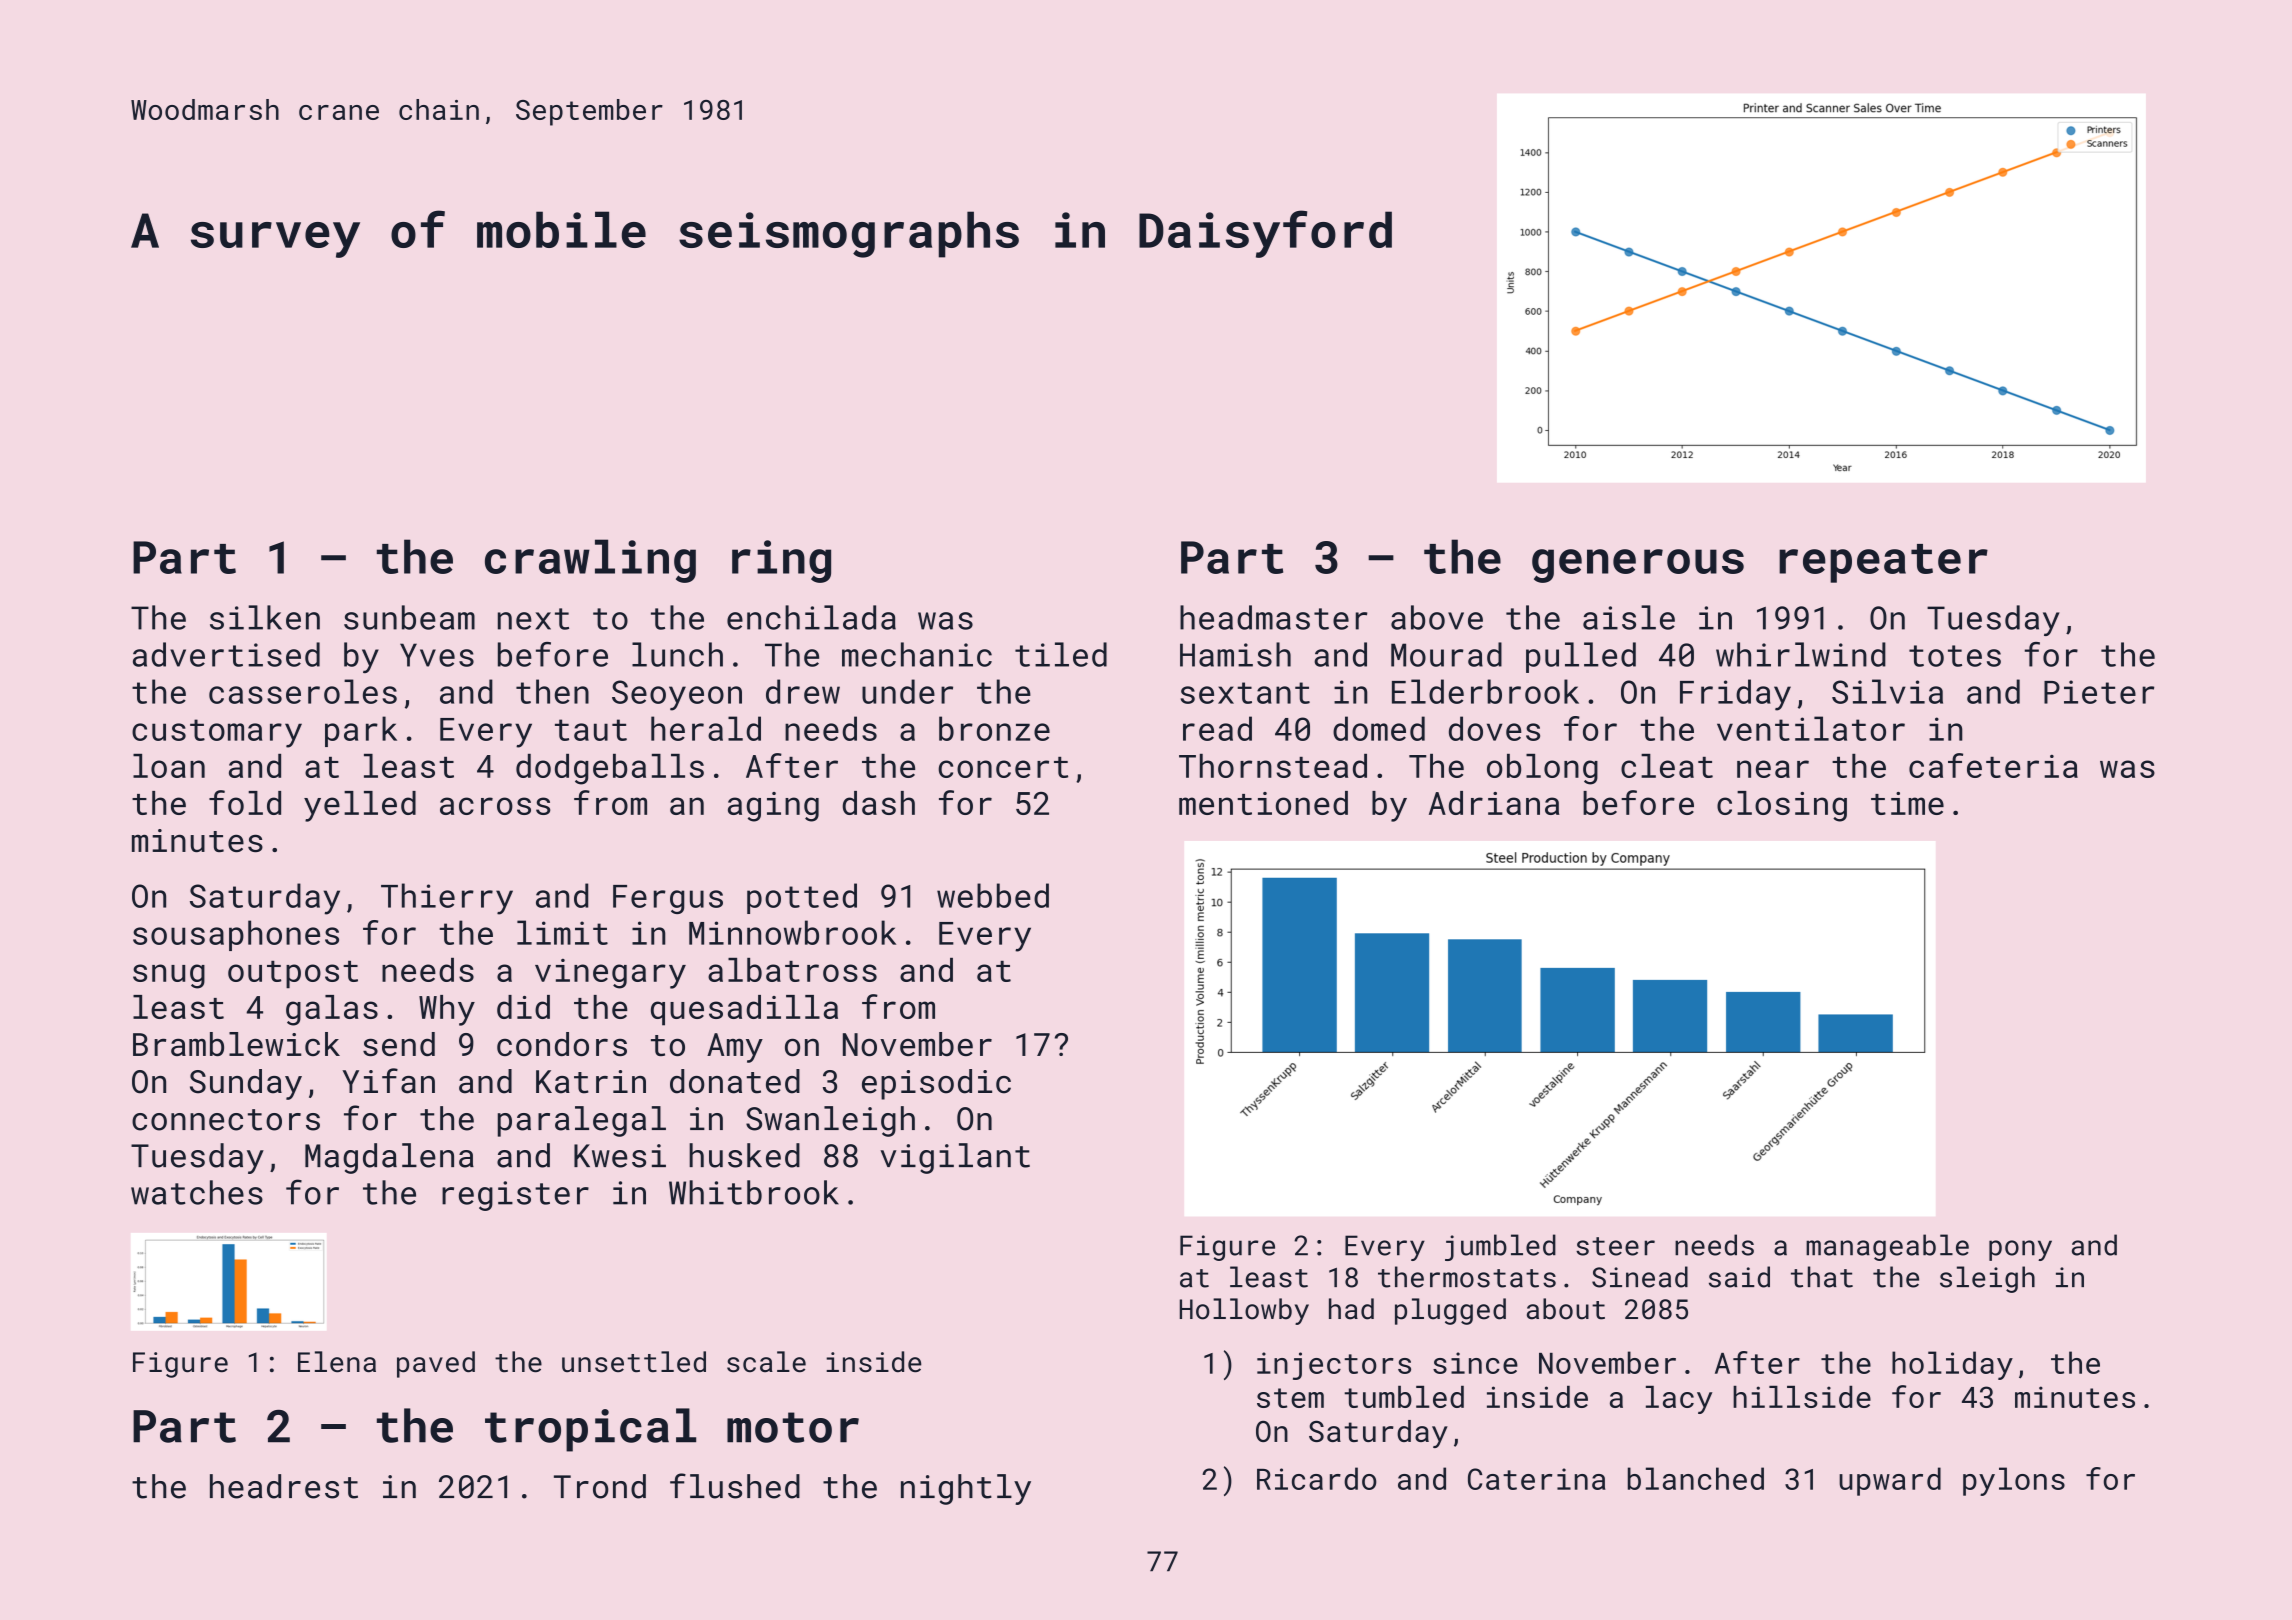 This page has height=1620, width=2292. Describe the element at coordinates (337, 1362) in the page. I see `Elena` at that location.
